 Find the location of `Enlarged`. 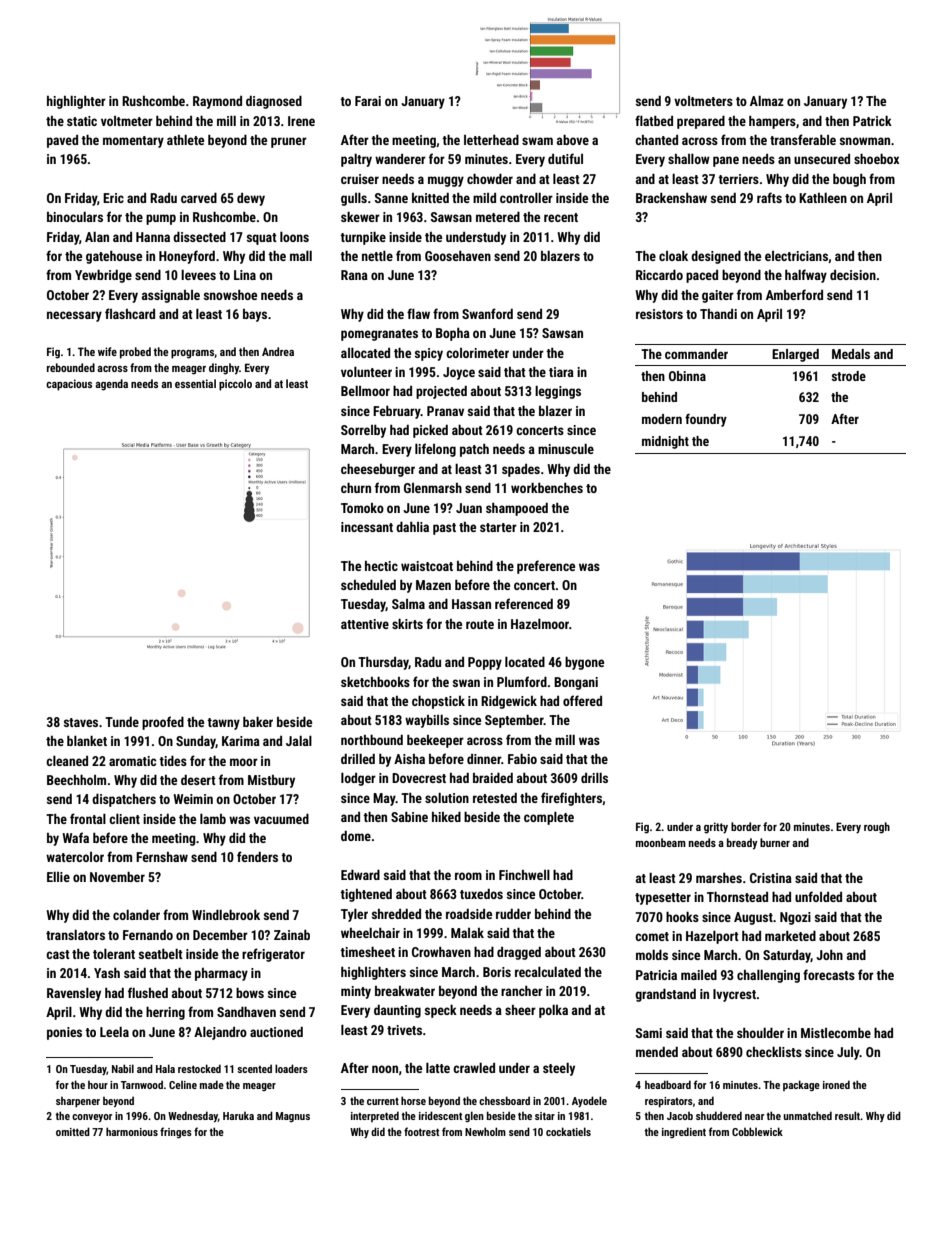

Enlarged is located at coordinates (795, 355).
